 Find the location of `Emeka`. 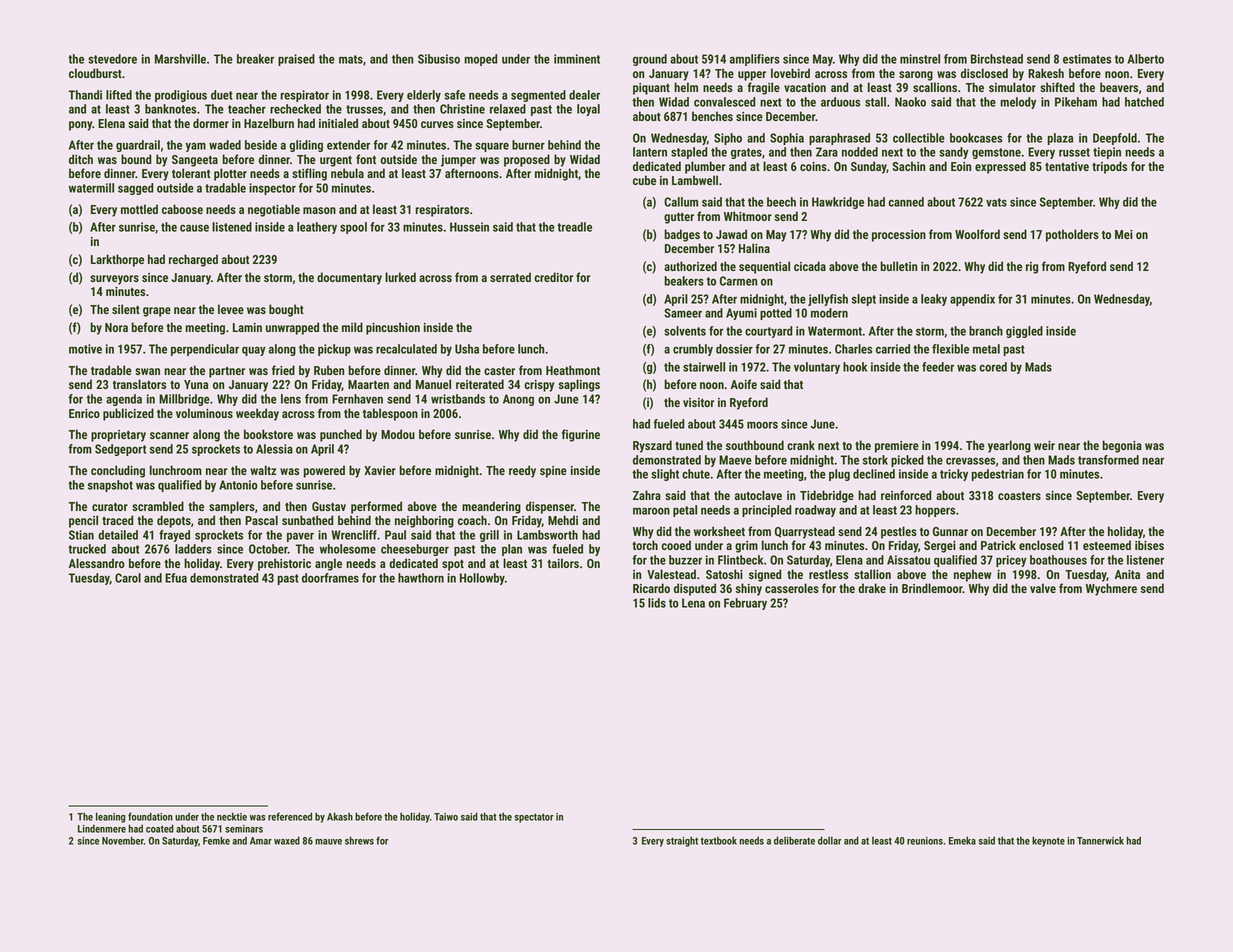

Emeka is located at coordinates (962, 840).
